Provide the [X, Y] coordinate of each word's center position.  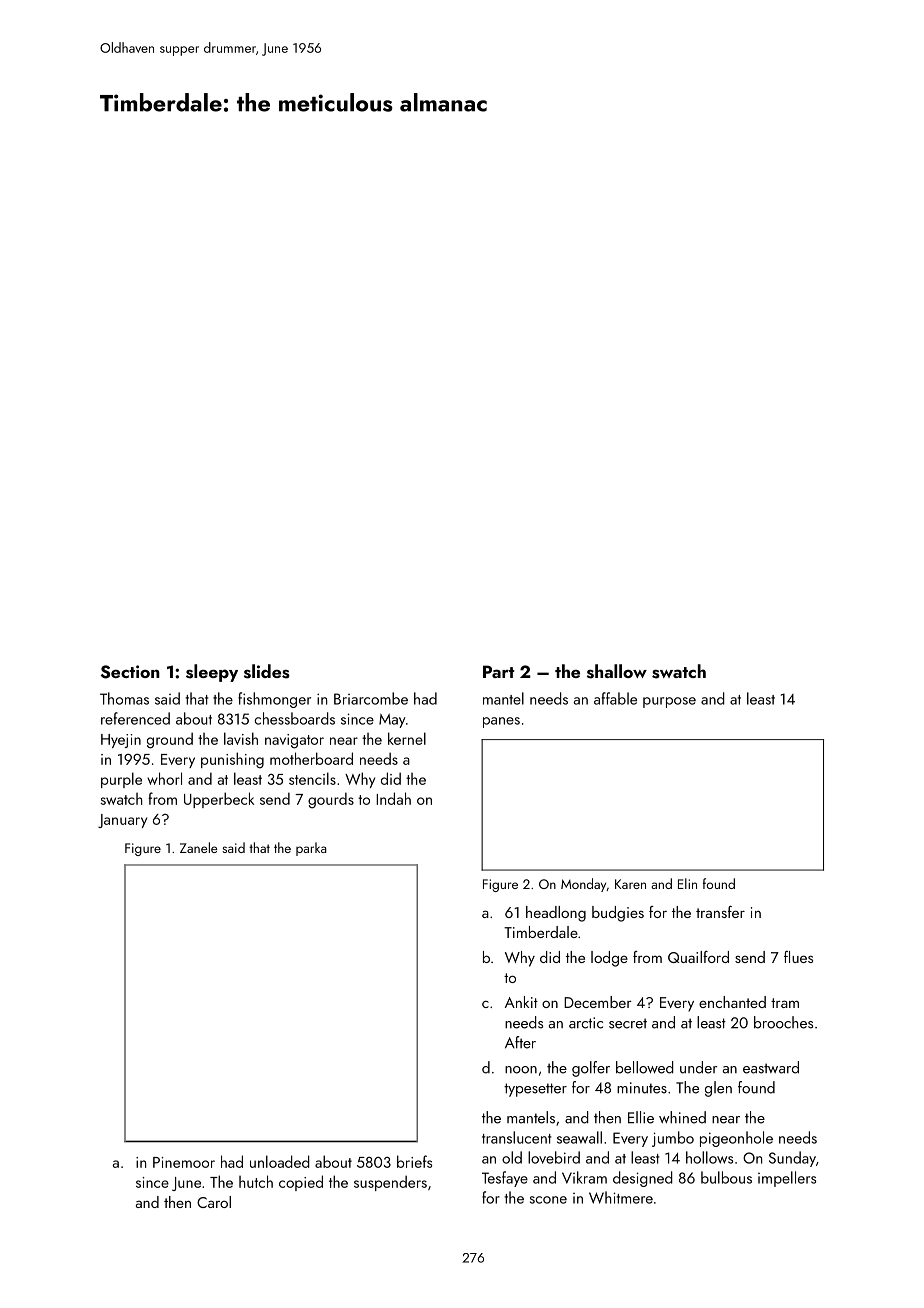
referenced [135, 718]
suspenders [390, 1183]
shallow [617, 671]
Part [498, 671]
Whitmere [621, 1197]
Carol [214, 1202]
